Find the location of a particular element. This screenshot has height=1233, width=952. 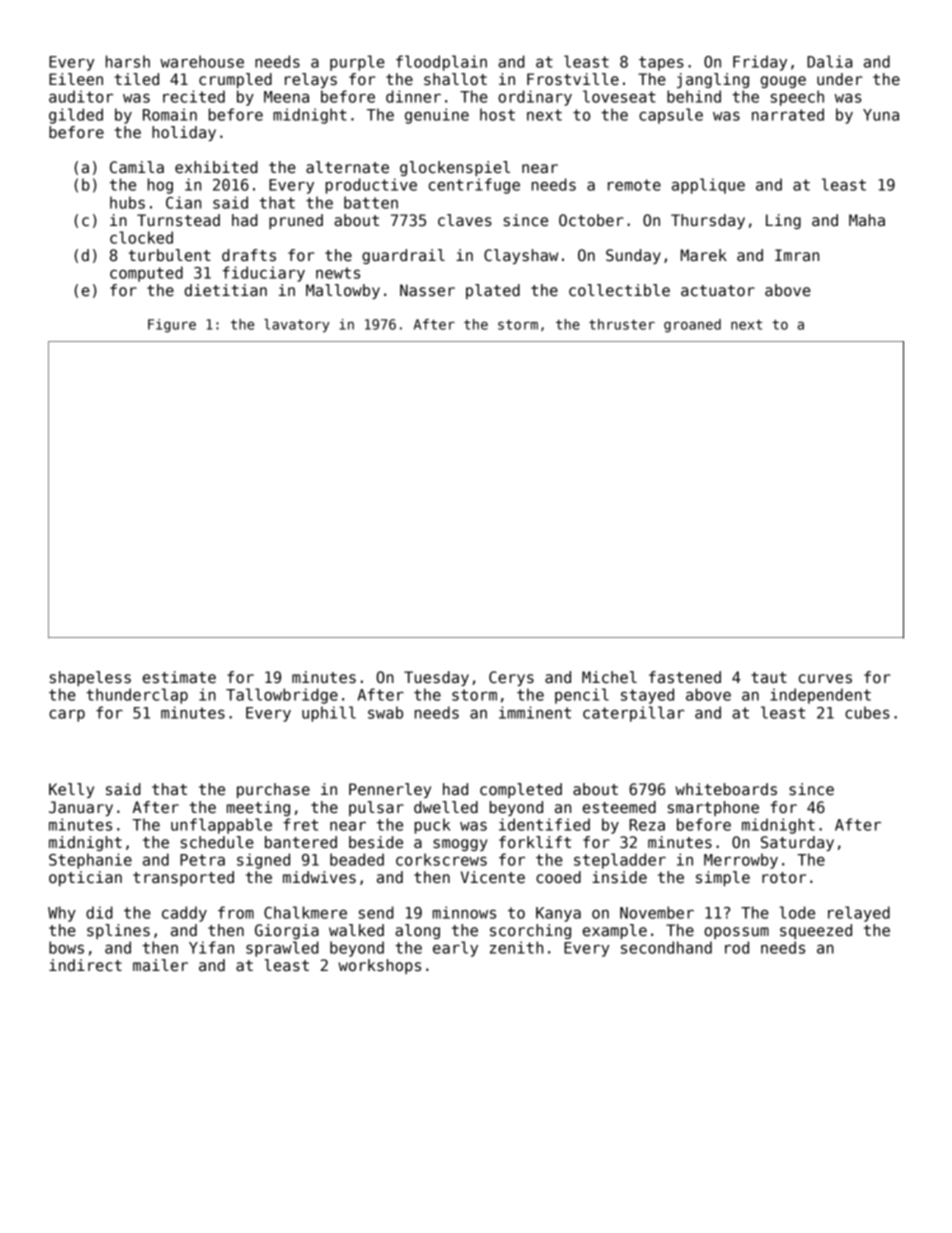

forklift is located at coordinates (535, 842).
